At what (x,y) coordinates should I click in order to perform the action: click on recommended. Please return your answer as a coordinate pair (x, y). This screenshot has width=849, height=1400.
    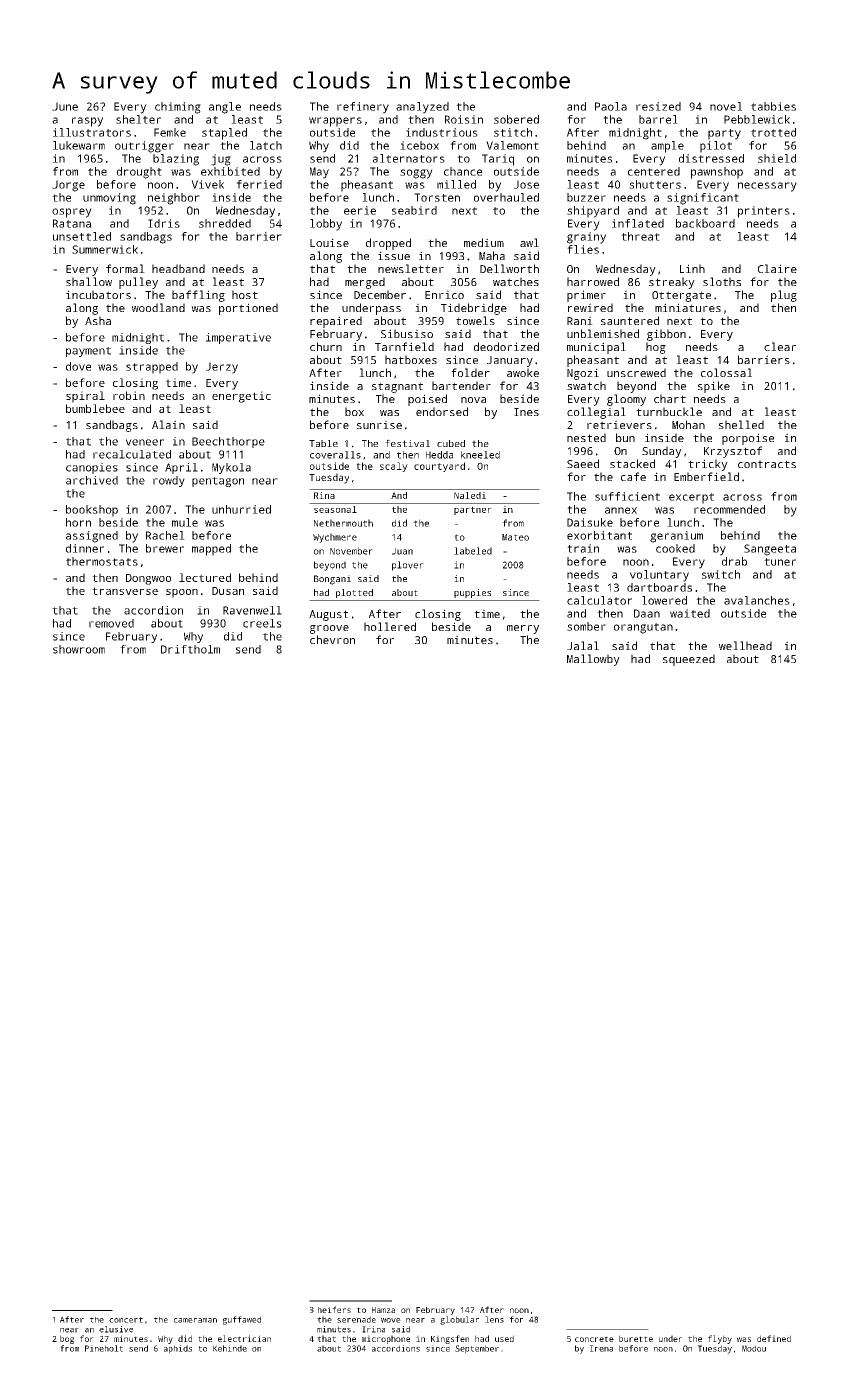
    Looking at the image, I should click on (729, 509).
